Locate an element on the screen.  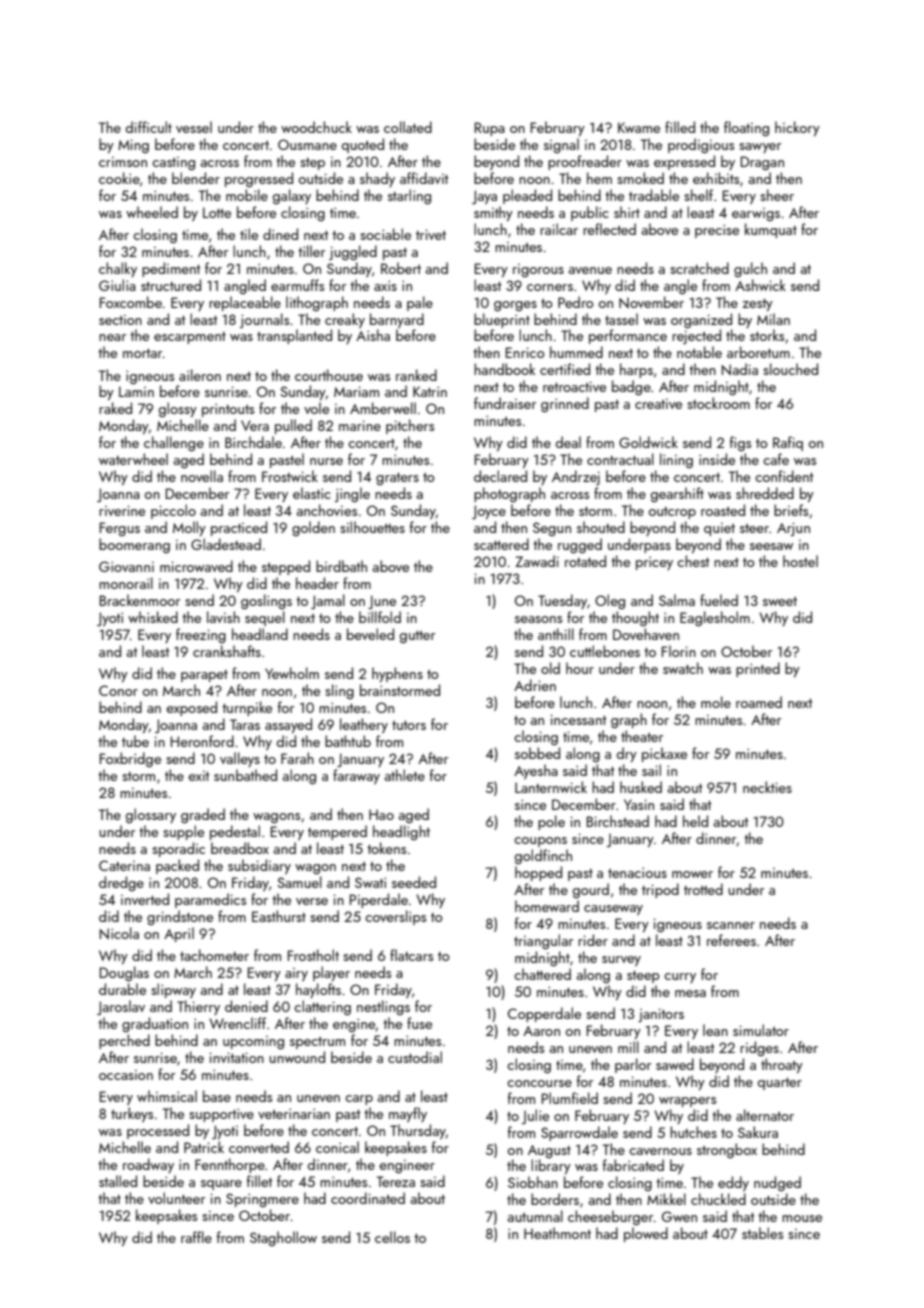
blueprint is located at coordinates (502, 320).
